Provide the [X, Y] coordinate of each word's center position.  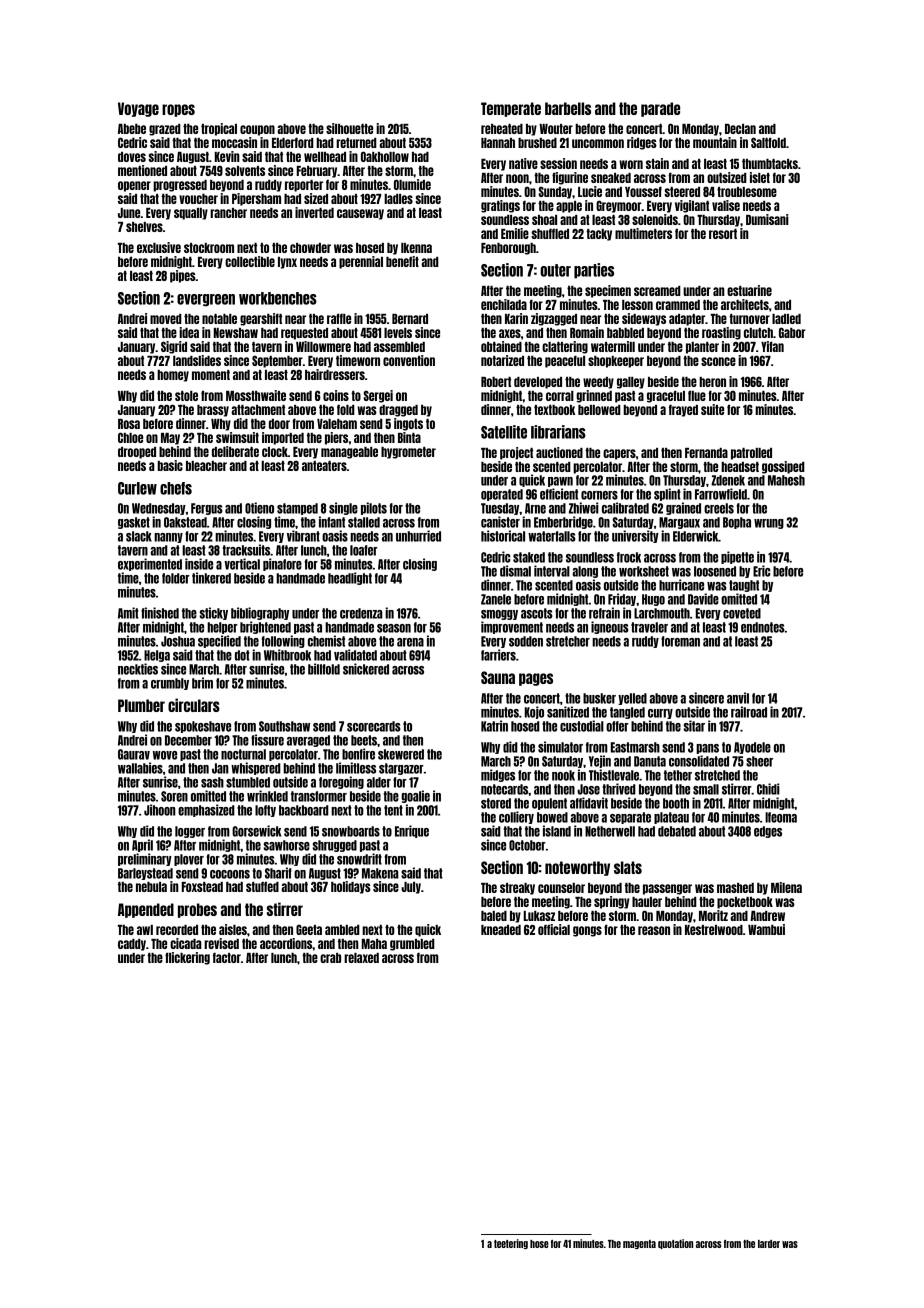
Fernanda [706, 453]
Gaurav [134, 754]
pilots [374, 508]
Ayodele [752, 748]
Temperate [511, 109]
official [554, 929]
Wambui [766, 929]
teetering [511, 1244]
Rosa [129, 424]
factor [227, 957]
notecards [505, 789]
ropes [178, 110]
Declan [740, 129]
